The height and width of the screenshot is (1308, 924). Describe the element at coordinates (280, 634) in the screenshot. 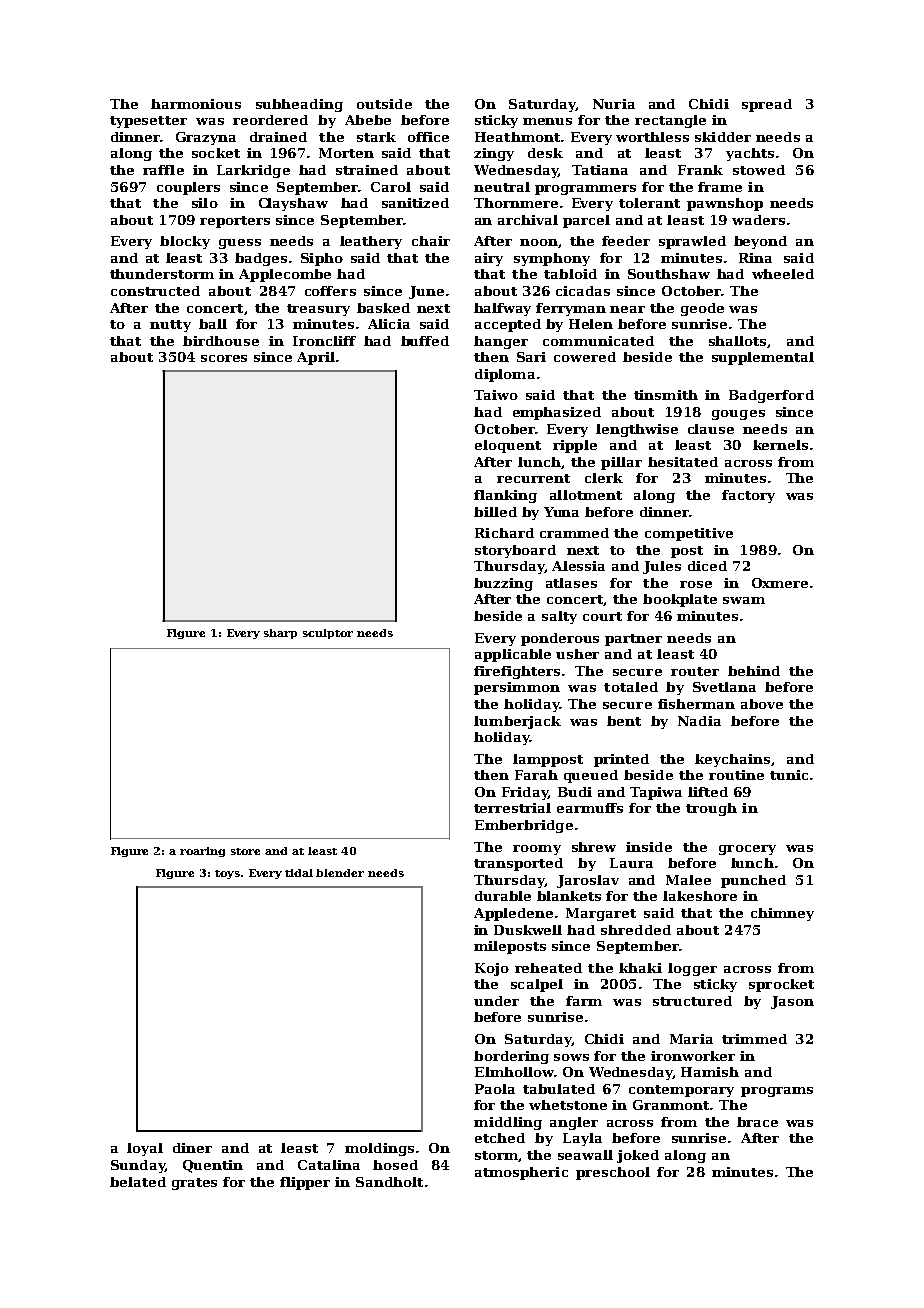

I see `sharp` at that location.
